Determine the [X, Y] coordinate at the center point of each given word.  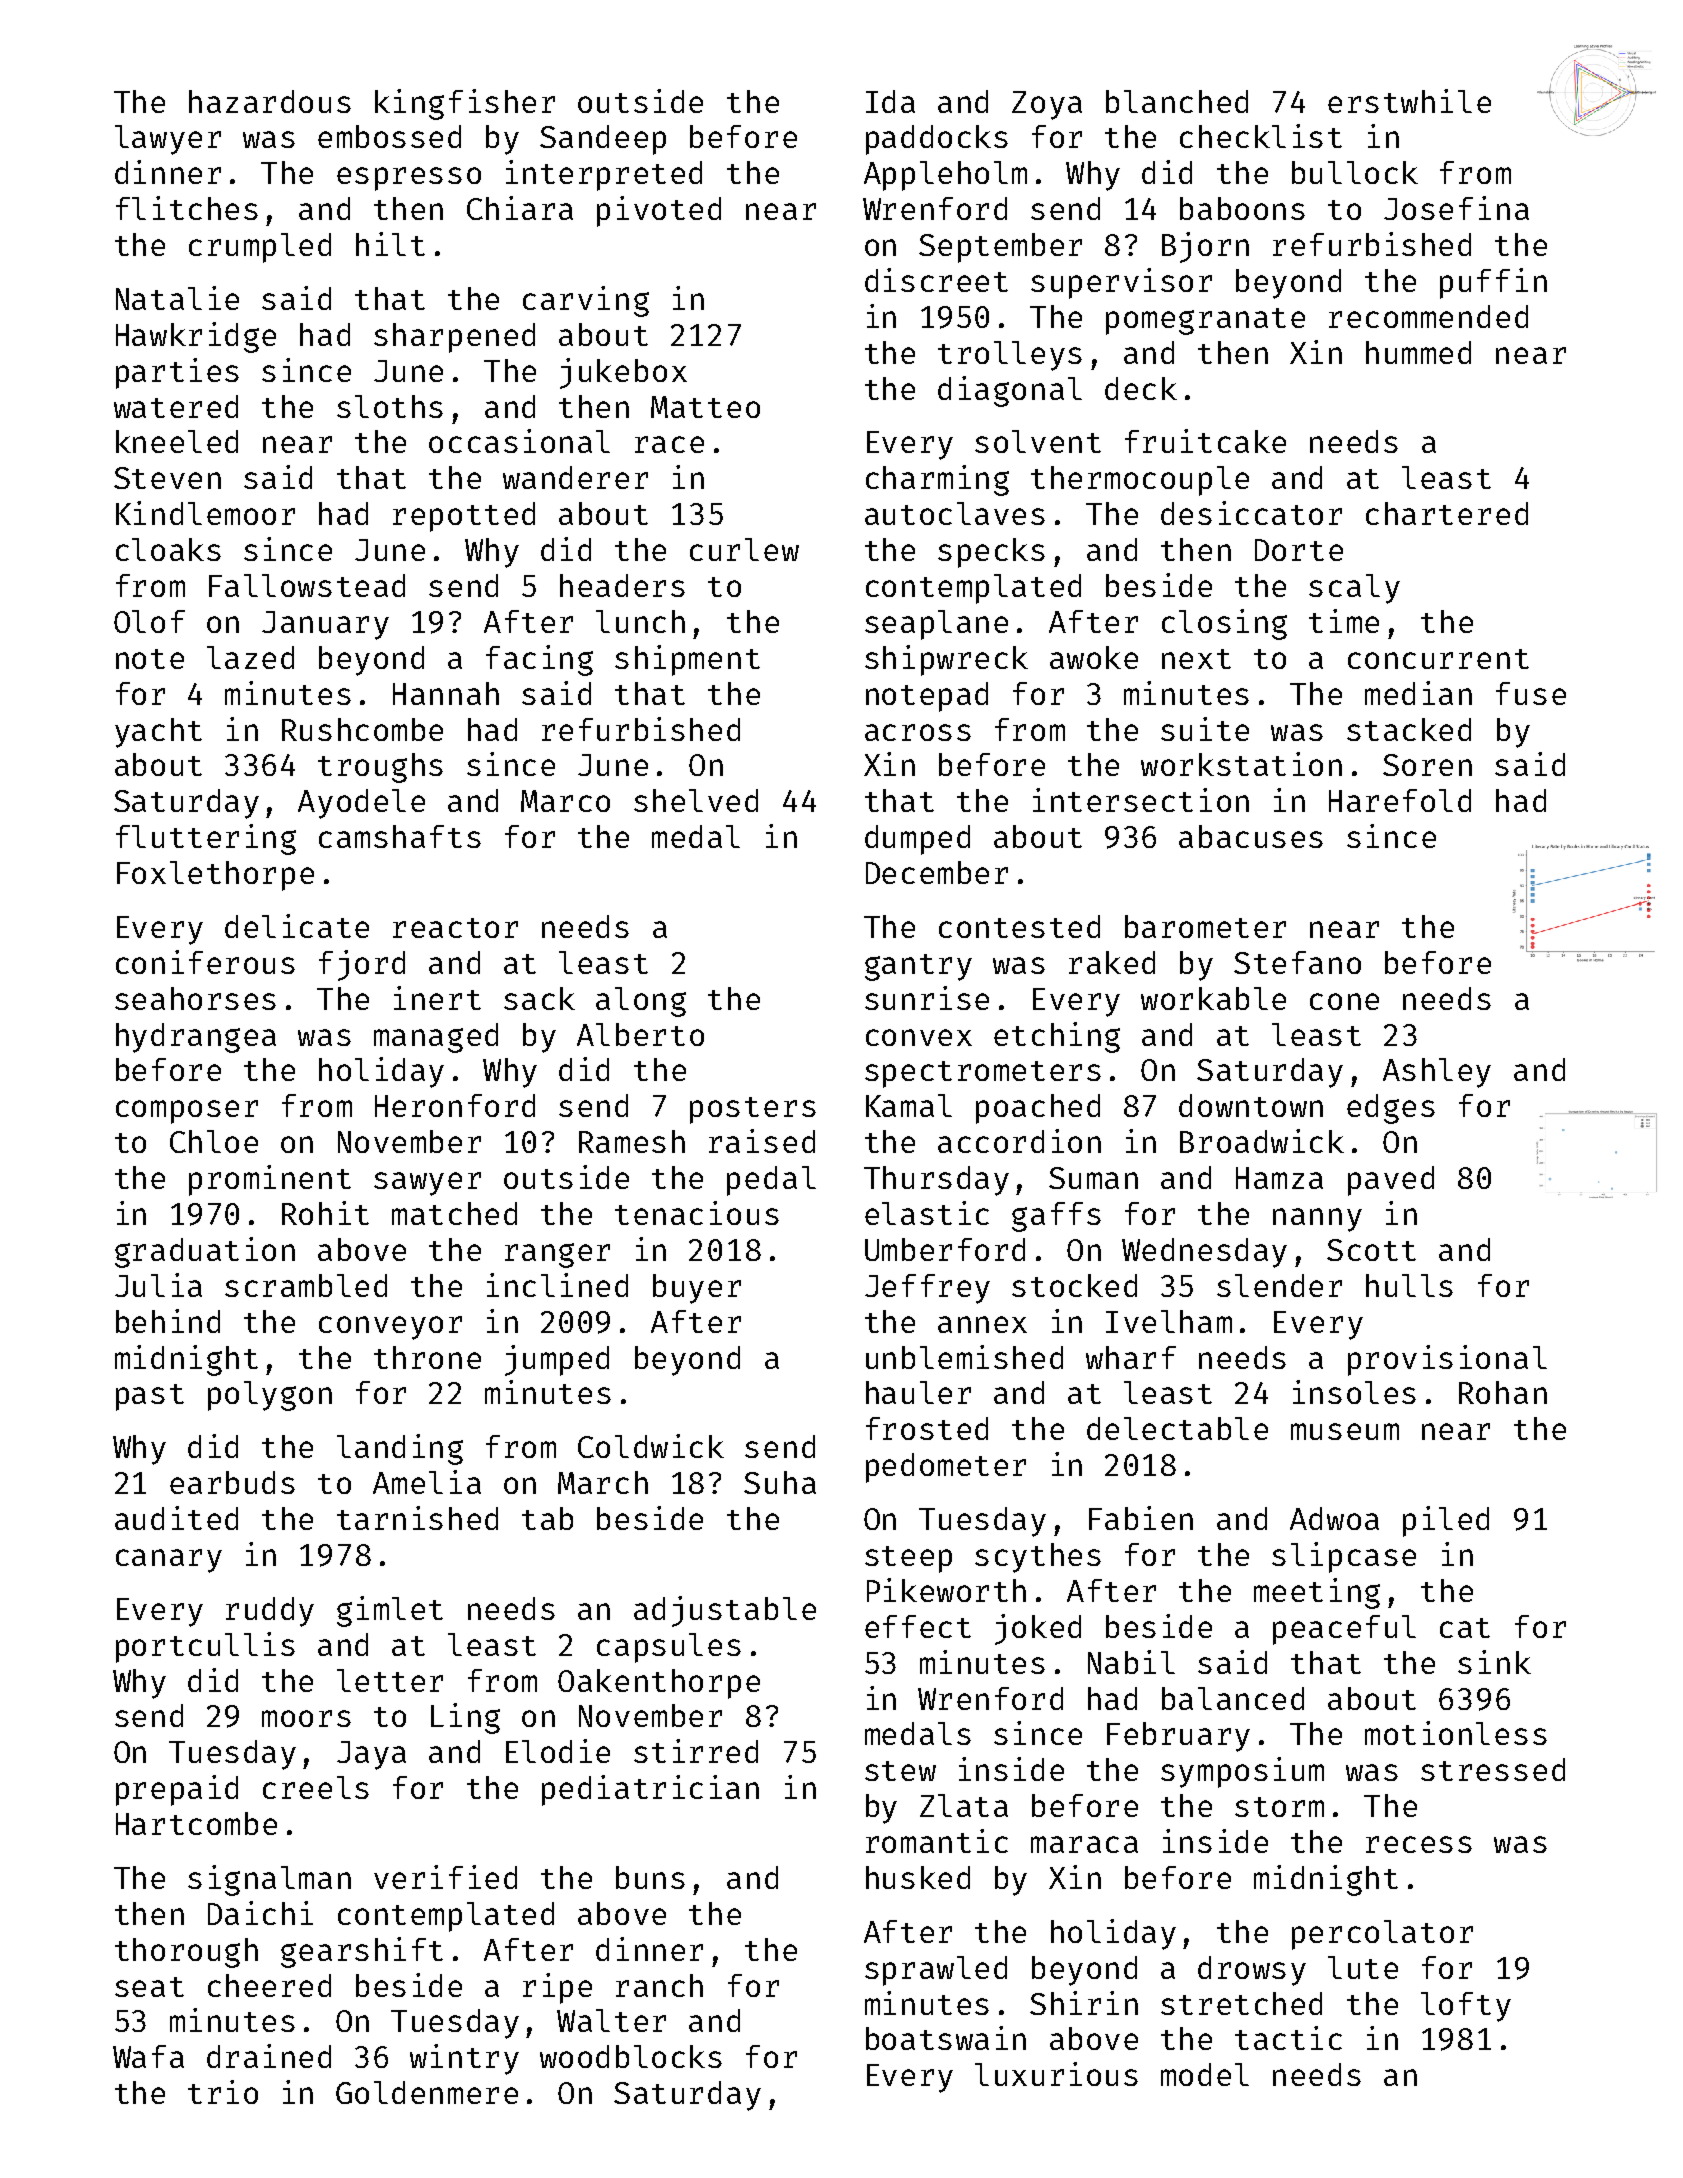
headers [622, 585]
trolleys [1010, 356]
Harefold [1400, 800]
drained [269, 2056]
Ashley [1437, 1073]
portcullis [205, 1647]
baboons [1242, 208]
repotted [464, 517]
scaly [1354, 589]
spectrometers [983, 1074]
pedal [771, 1181]
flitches [187, 208]
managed [436, 1038]
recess [1419, 1844]
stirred [696, 1751]
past [150, 1397]
